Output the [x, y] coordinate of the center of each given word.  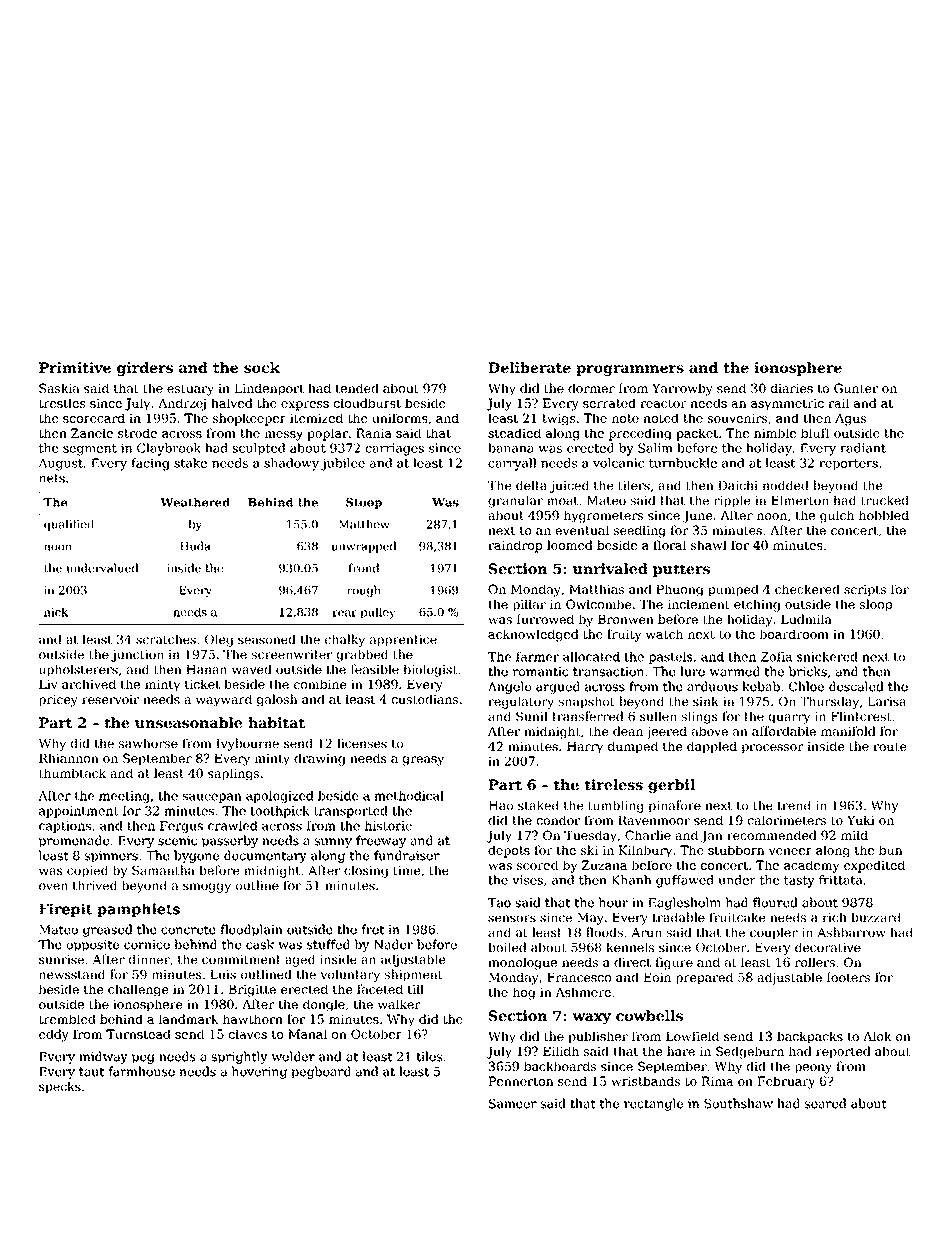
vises [527, 880]
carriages [394, 449]
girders [145, 369]
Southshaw [738, 1103]
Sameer [513, 1104]
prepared [704, 978]
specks [60, 1087]
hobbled [884, 515]
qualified [69, 525]
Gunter [856, 388]
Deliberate [529, 367]
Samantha [163, 870]
